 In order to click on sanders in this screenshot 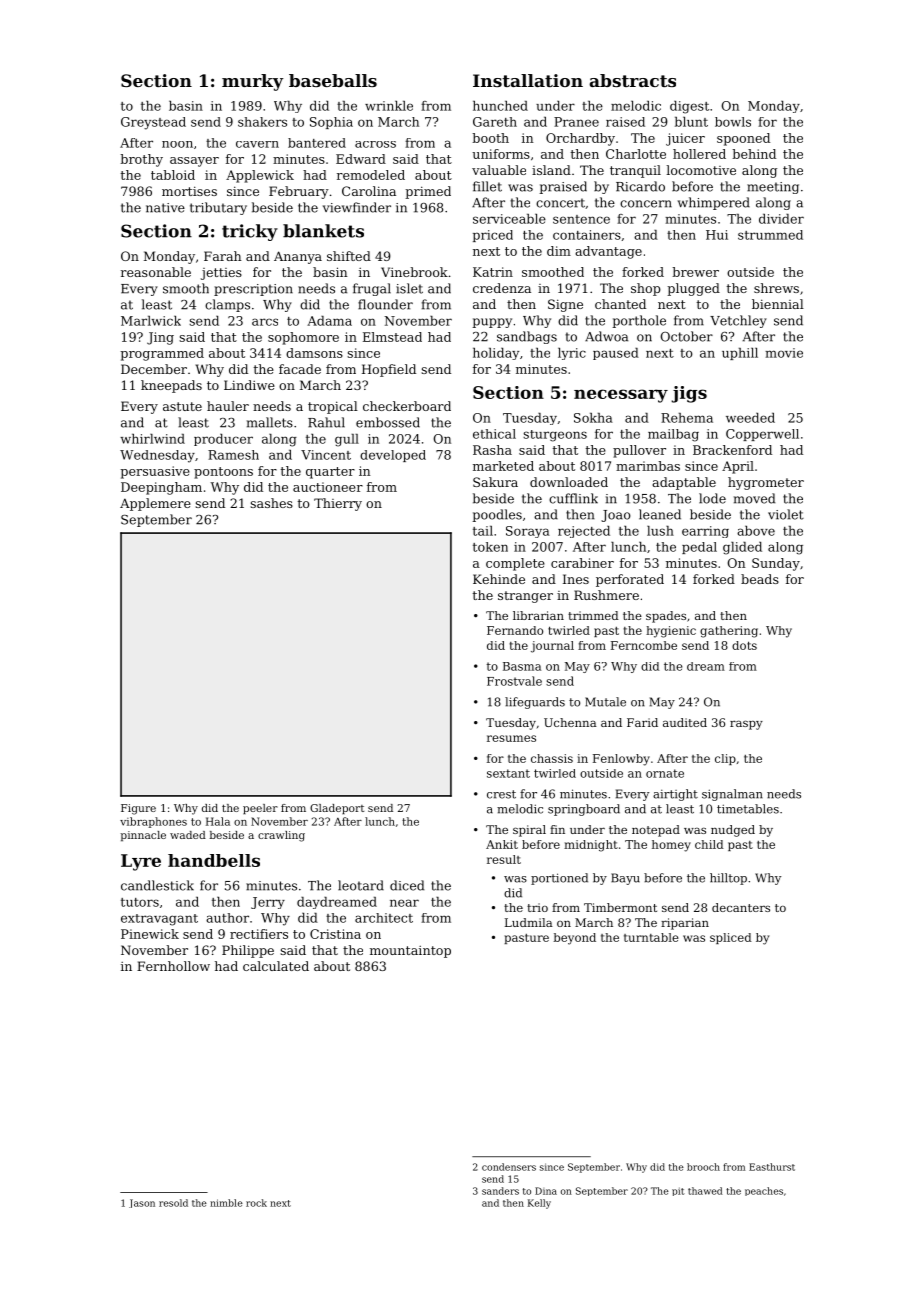, I will do `click(500, 1191)`.
